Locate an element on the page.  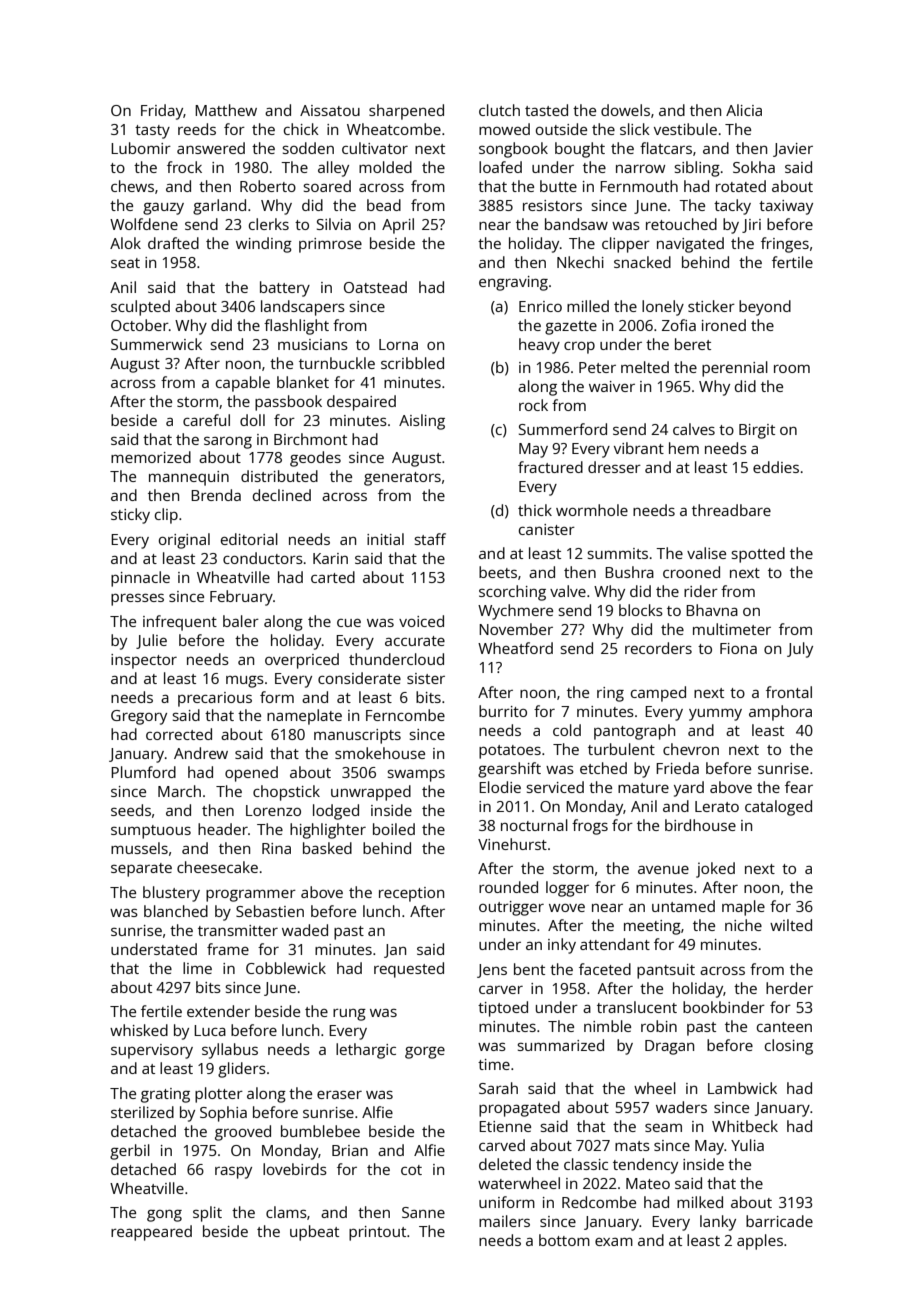
chews is located at coordinates (132, 186).
